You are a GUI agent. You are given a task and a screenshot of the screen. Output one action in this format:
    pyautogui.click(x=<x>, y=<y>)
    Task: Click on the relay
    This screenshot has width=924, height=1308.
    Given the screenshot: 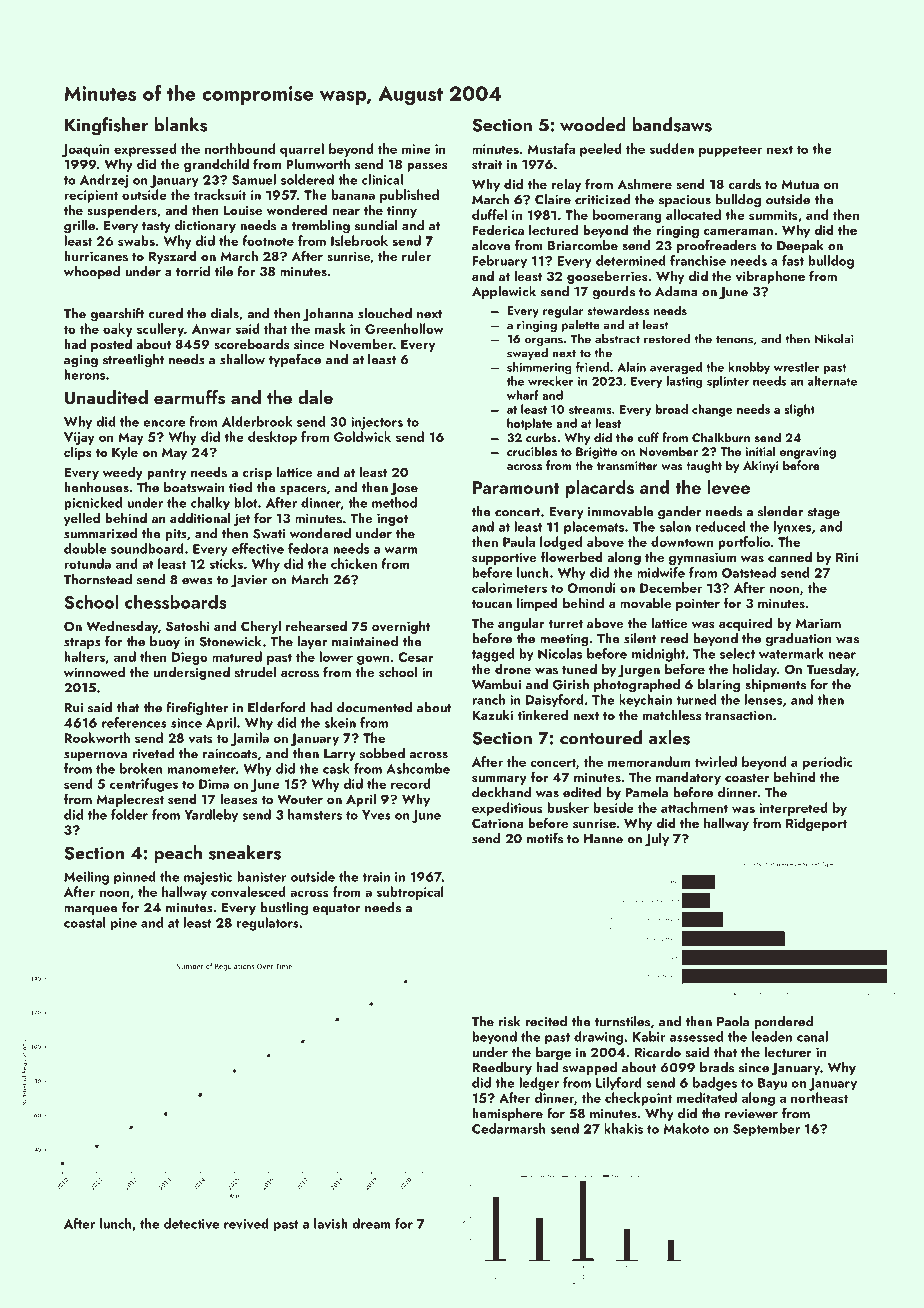 What is the action you would take?
    pyautogui.click(x=566, y=185)
